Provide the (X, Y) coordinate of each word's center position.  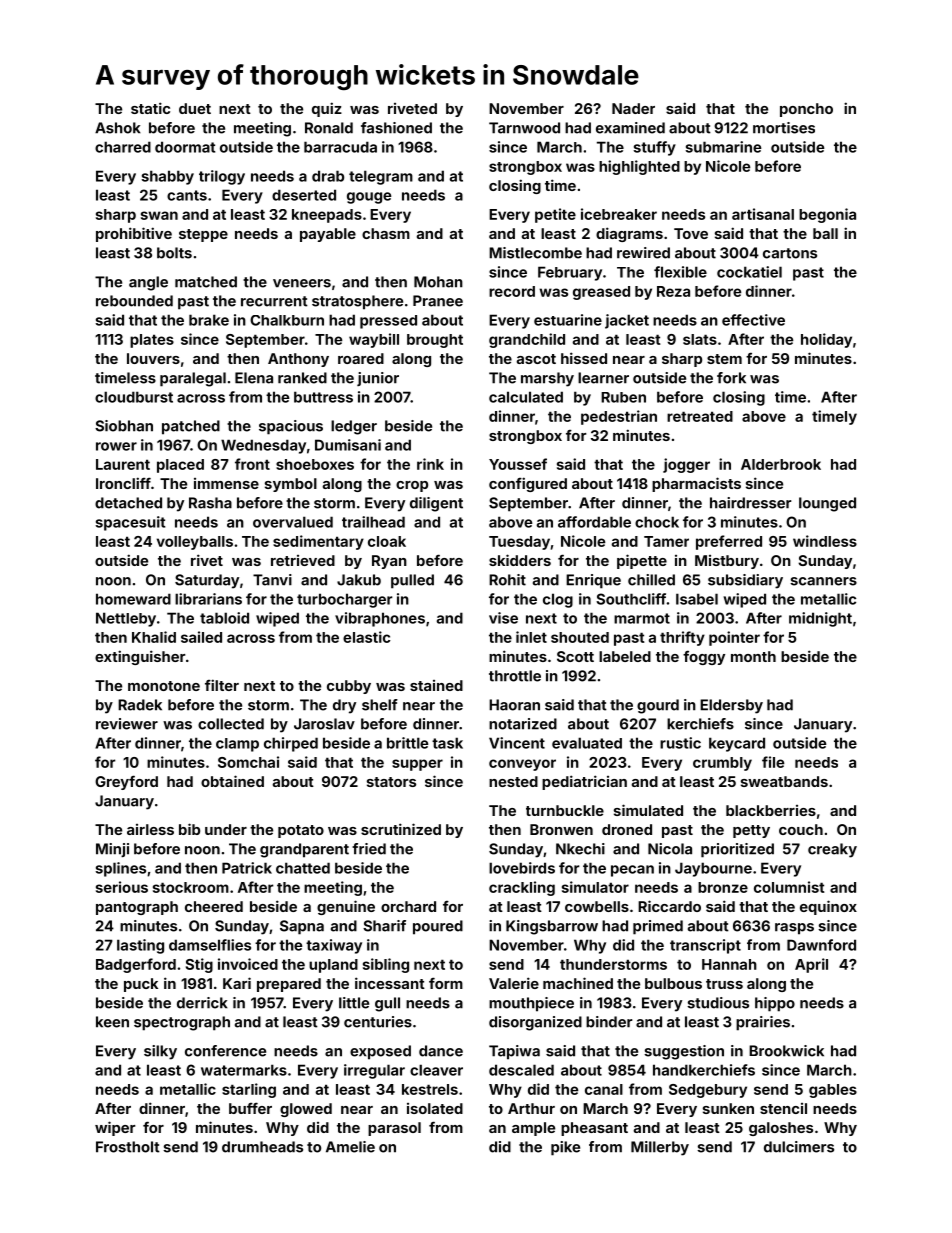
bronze (723, 887)
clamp (237, 745)
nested (513, 781)
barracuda (340, 147)
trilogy (222, 177)
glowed (306, 1110)
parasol (394, 1129)
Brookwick (786, 1051)
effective (753, 320)
